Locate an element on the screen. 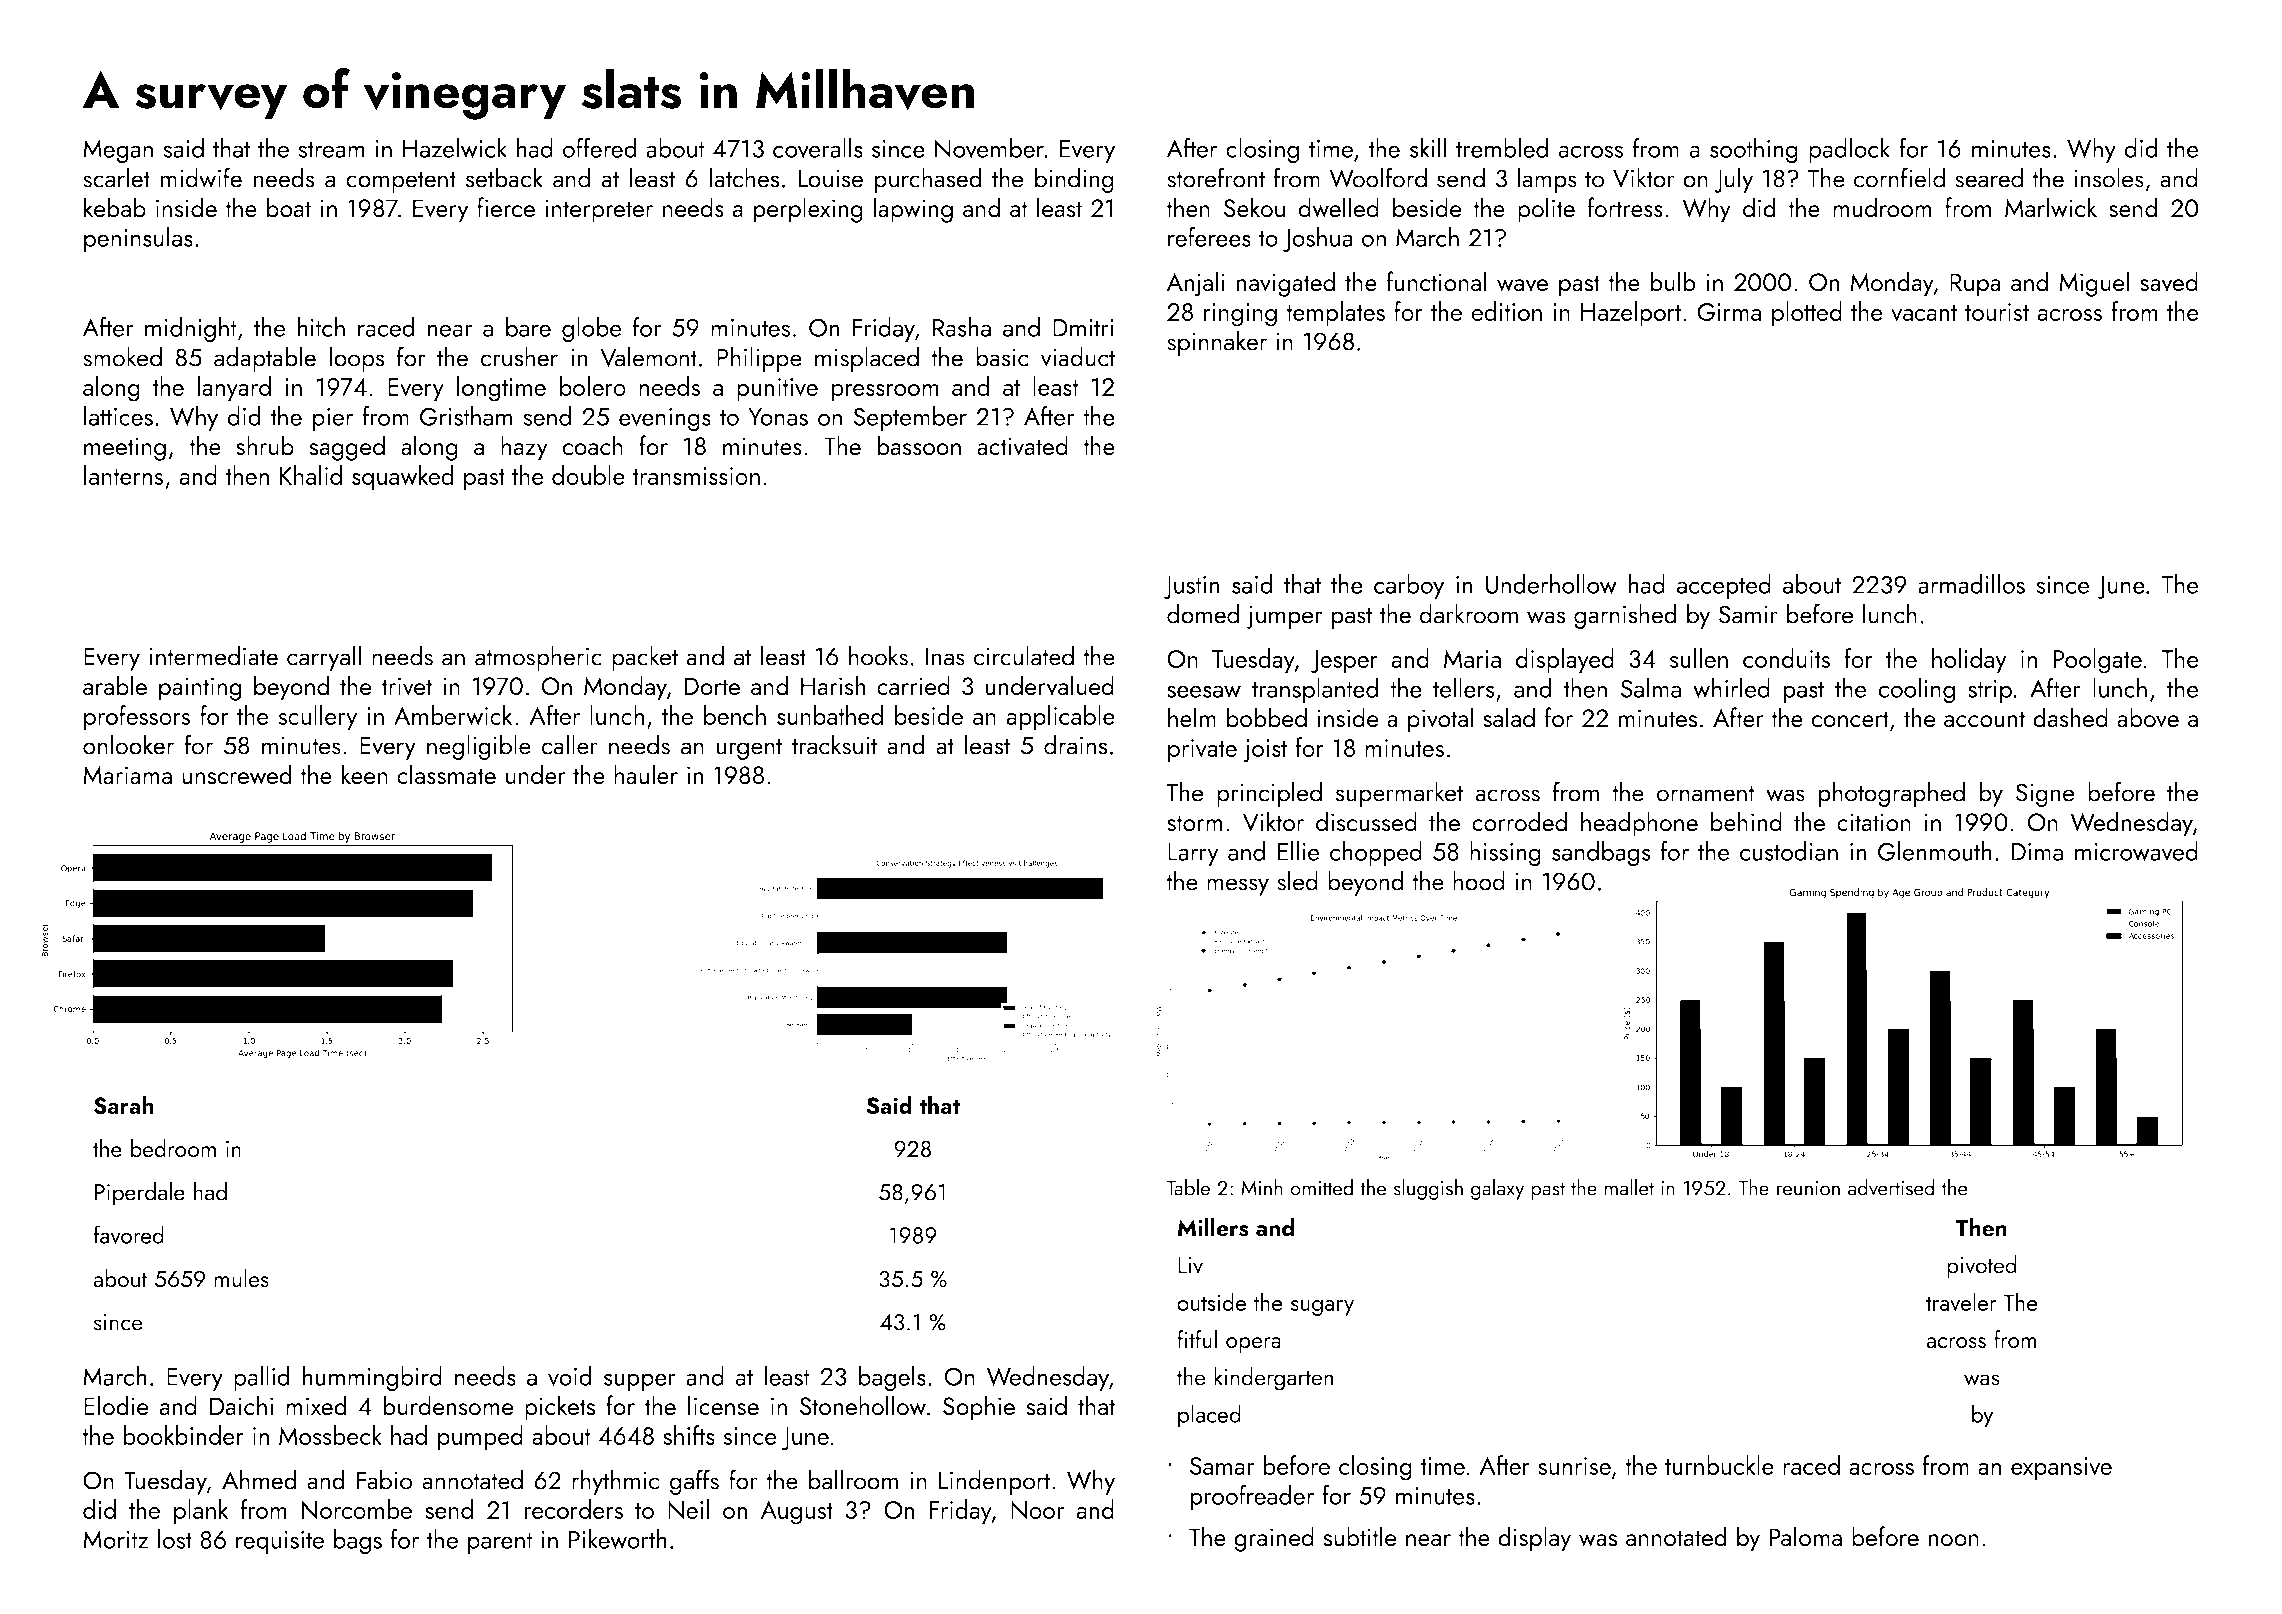 Image resolution: width=2282 pixels, height=1614 pixels. offered is located at coordinates (600, 148).
